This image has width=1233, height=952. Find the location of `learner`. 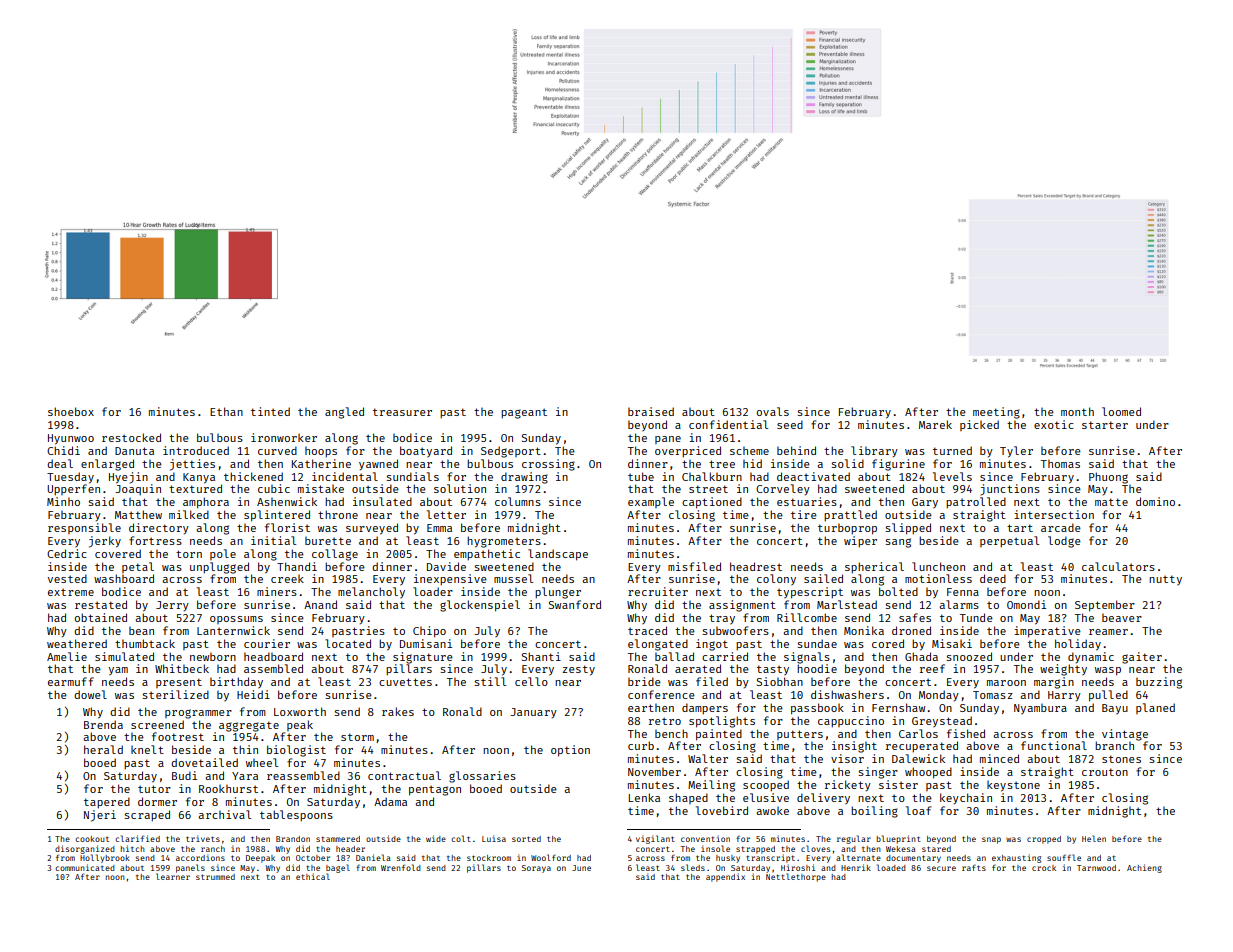

learner is located at coordinates (173, 876).
